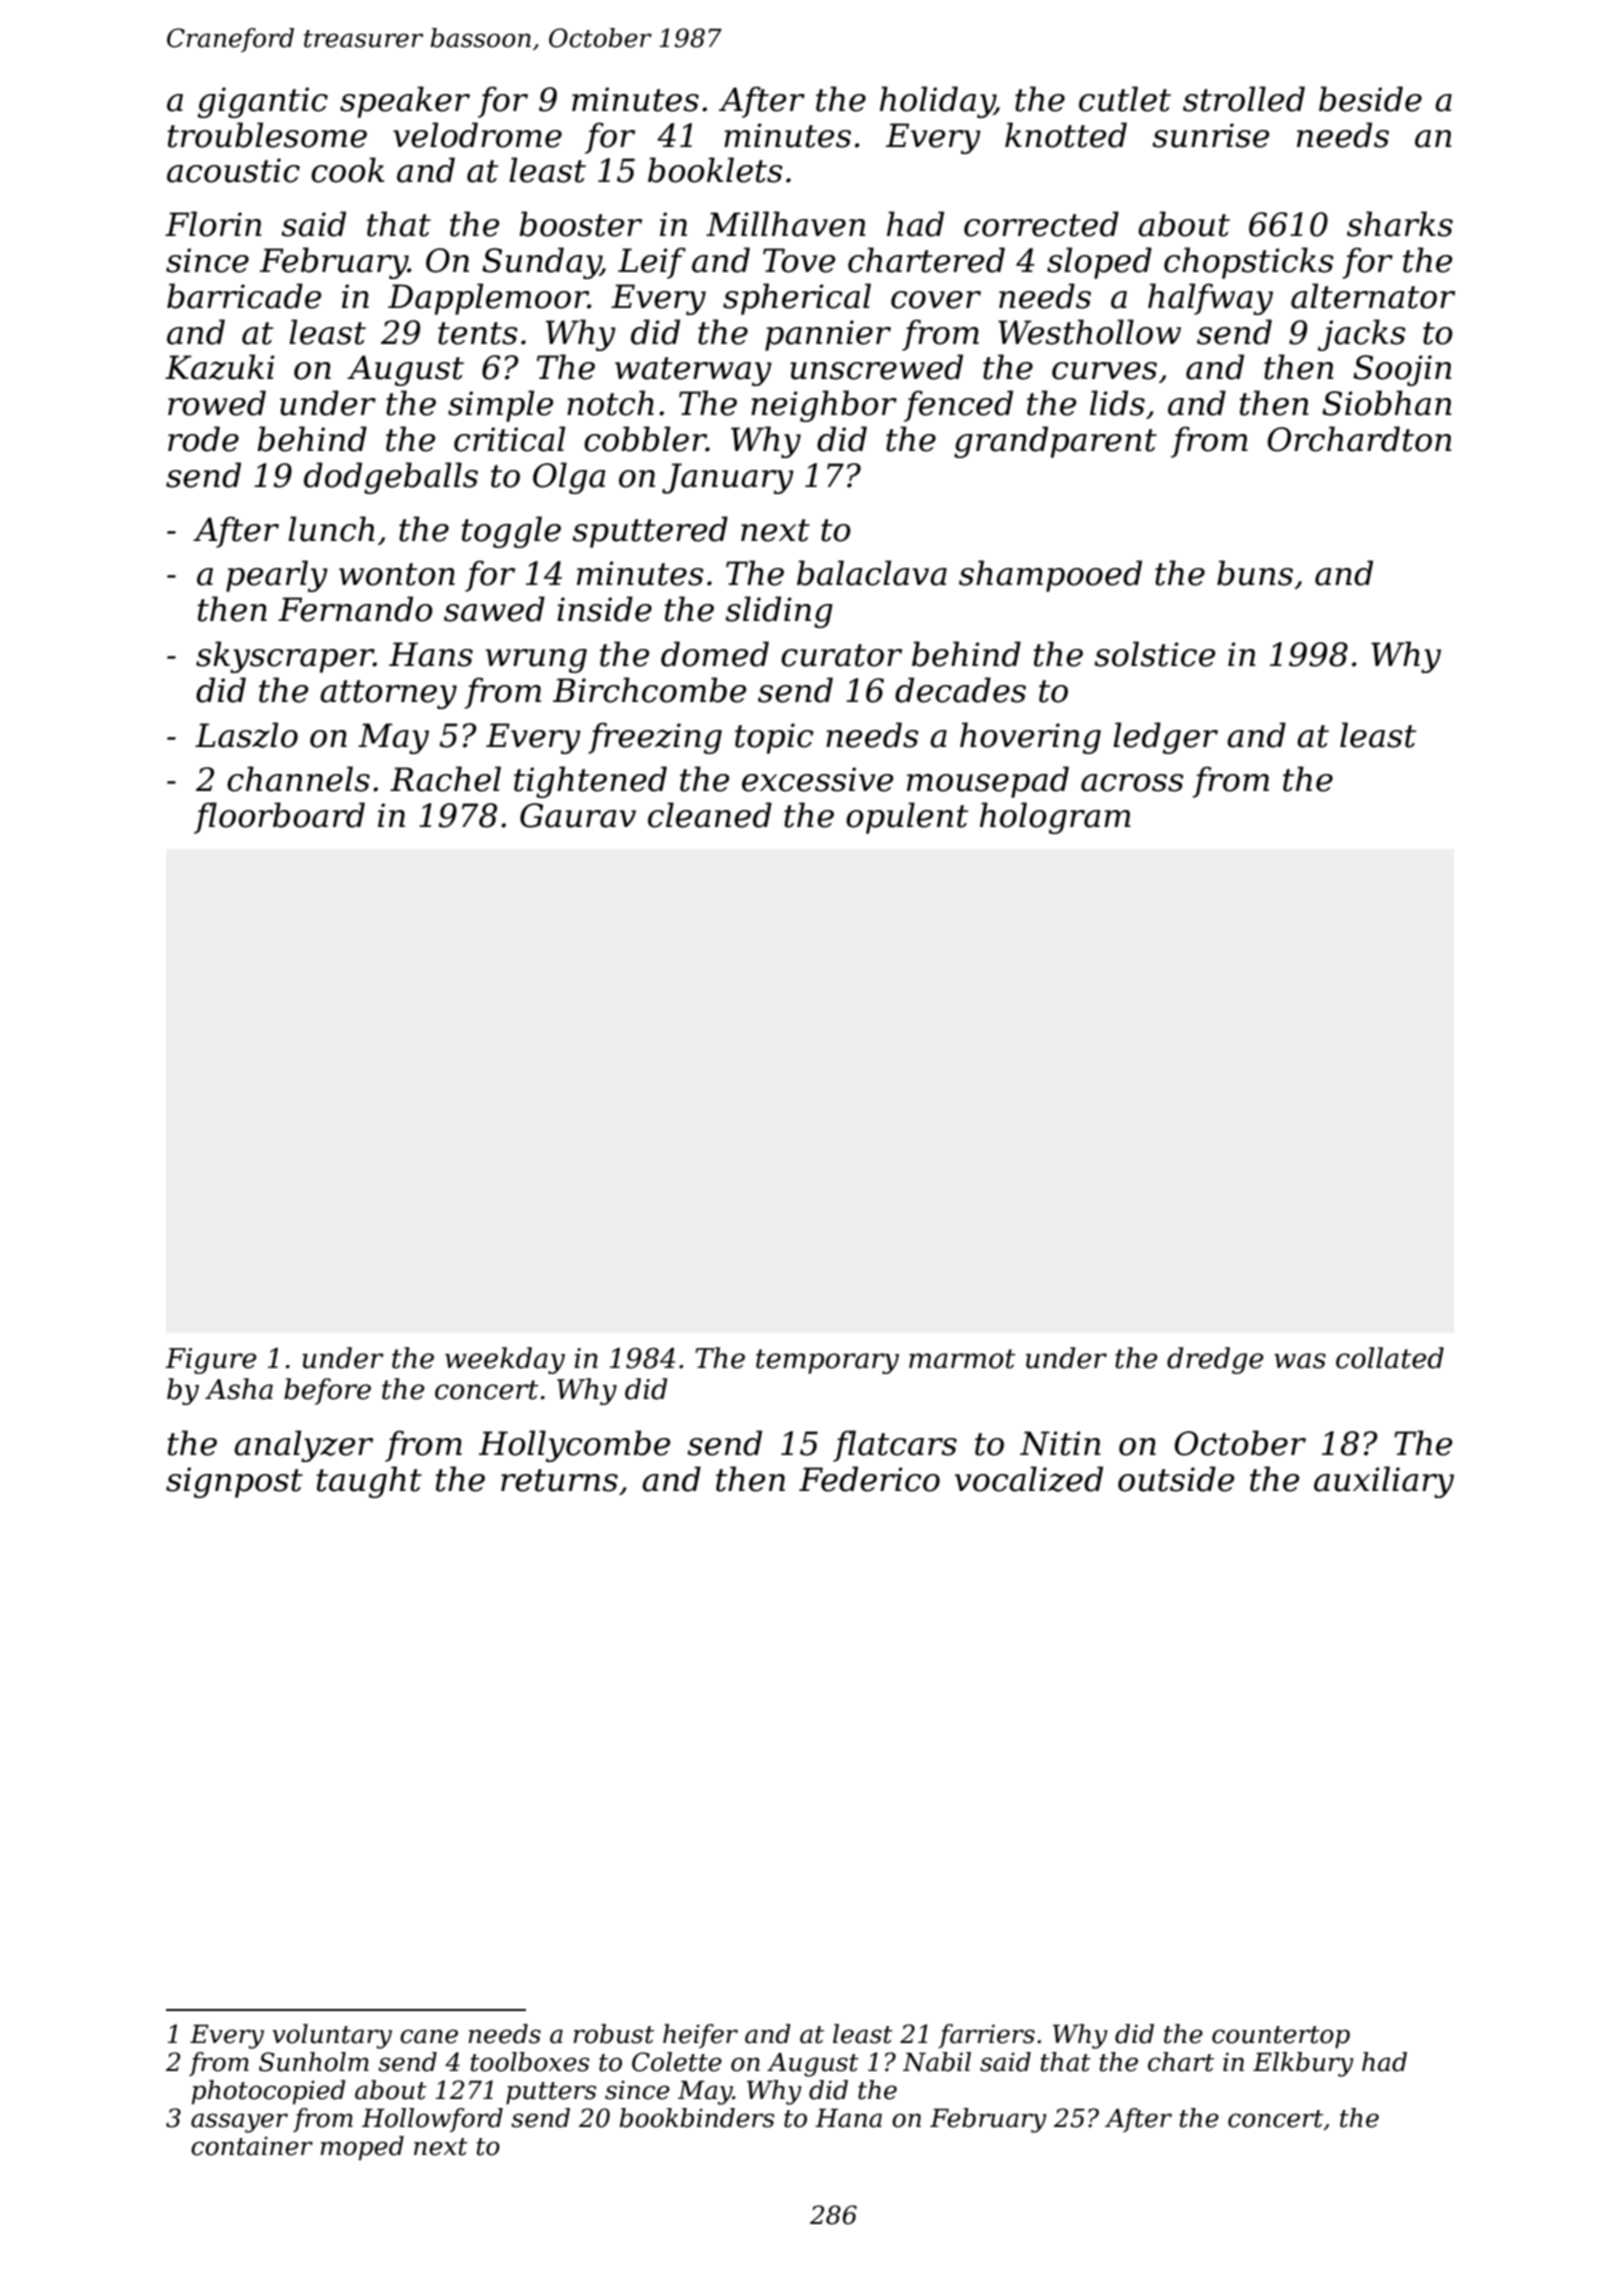 The height and width of the page is (2292, 1620). What do you see at coordinates (1210, 299) in the page?
I see `halfway` at bounding box center [1210, 299].
